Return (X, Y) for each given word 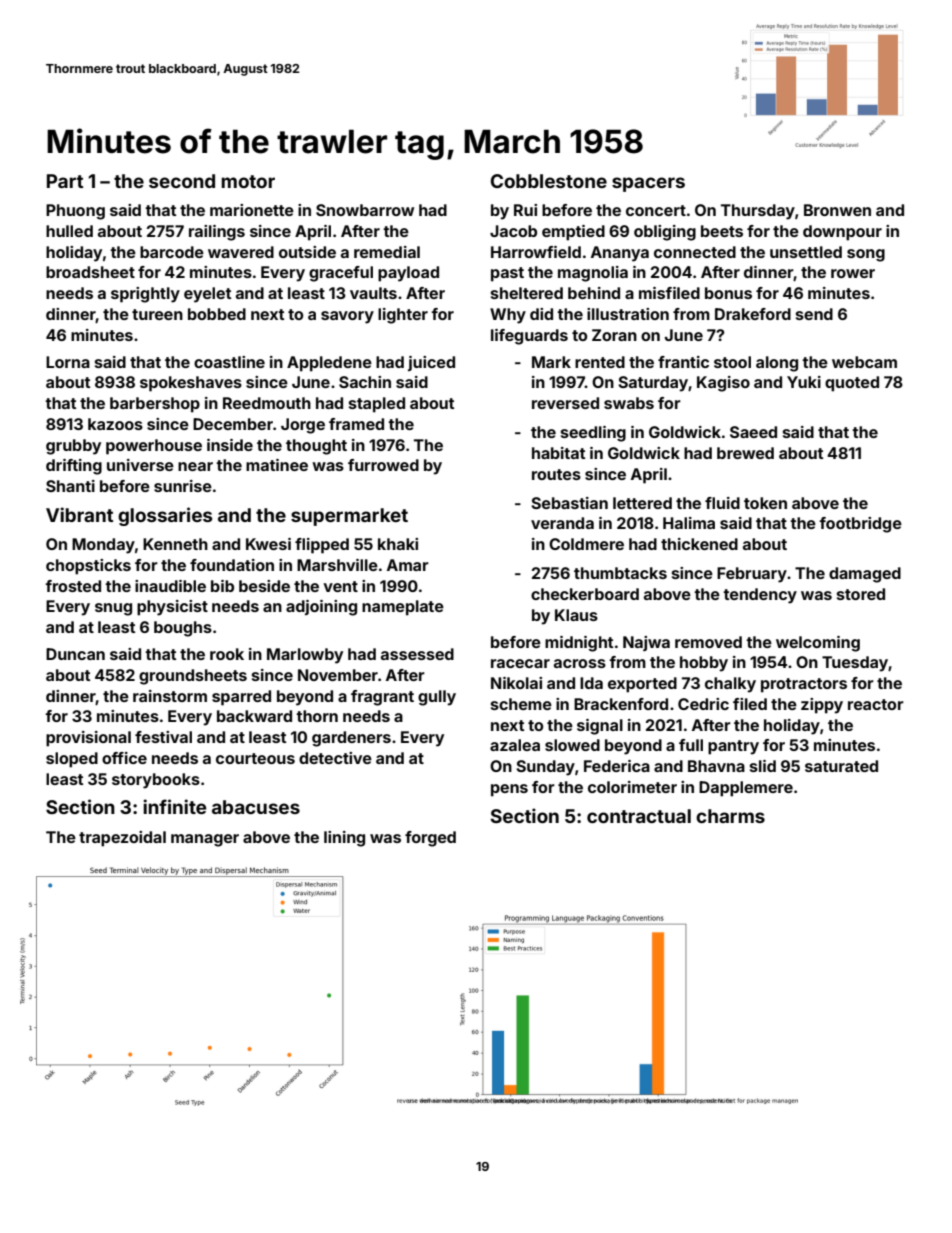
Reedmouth (267, 403)
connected (695, 252)
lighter (403, 316)
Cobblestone (549, 181)
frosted (73, 586)
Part (65, 181)
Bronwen (837, 210)
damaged (865, 575)
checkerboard (585, 594)
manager (205, 840)
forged (430, 839)
